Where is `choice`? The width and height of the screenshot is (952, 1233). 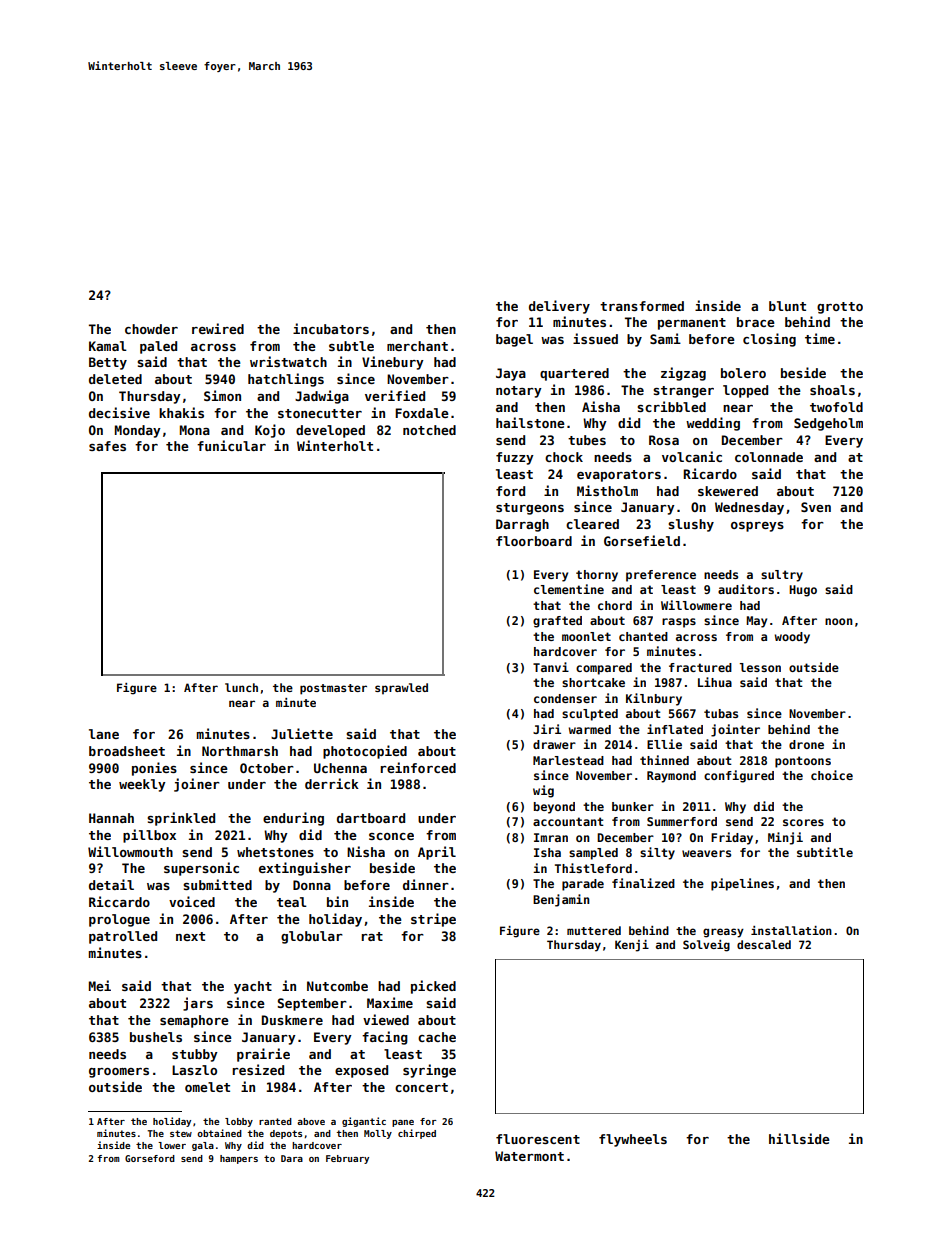 choice is located at coordinates (832, 775).
